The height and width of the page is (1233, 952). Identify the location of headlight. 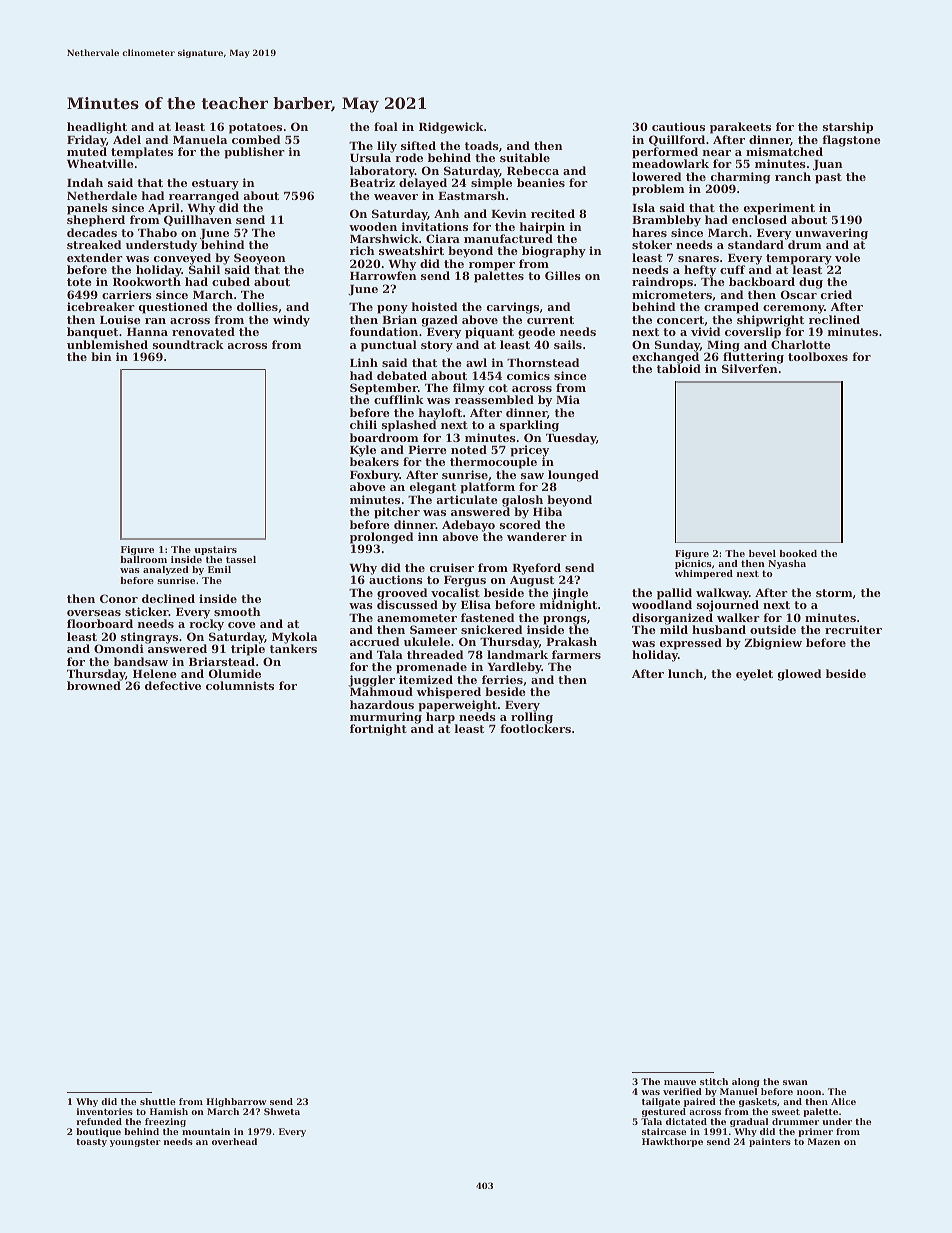
(97, 128).
